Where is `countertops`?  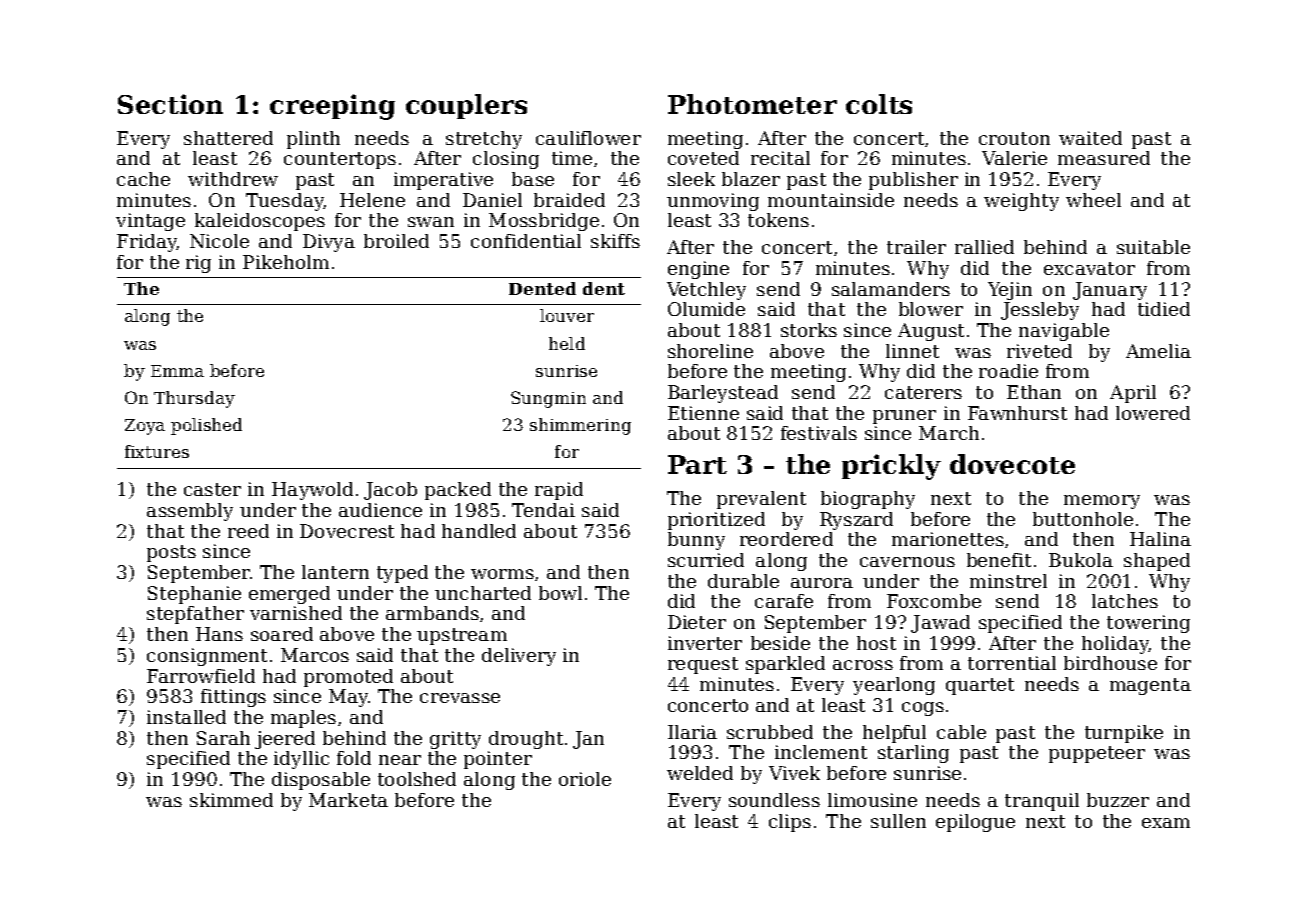 countertops is located at coordinates (340, 160).
